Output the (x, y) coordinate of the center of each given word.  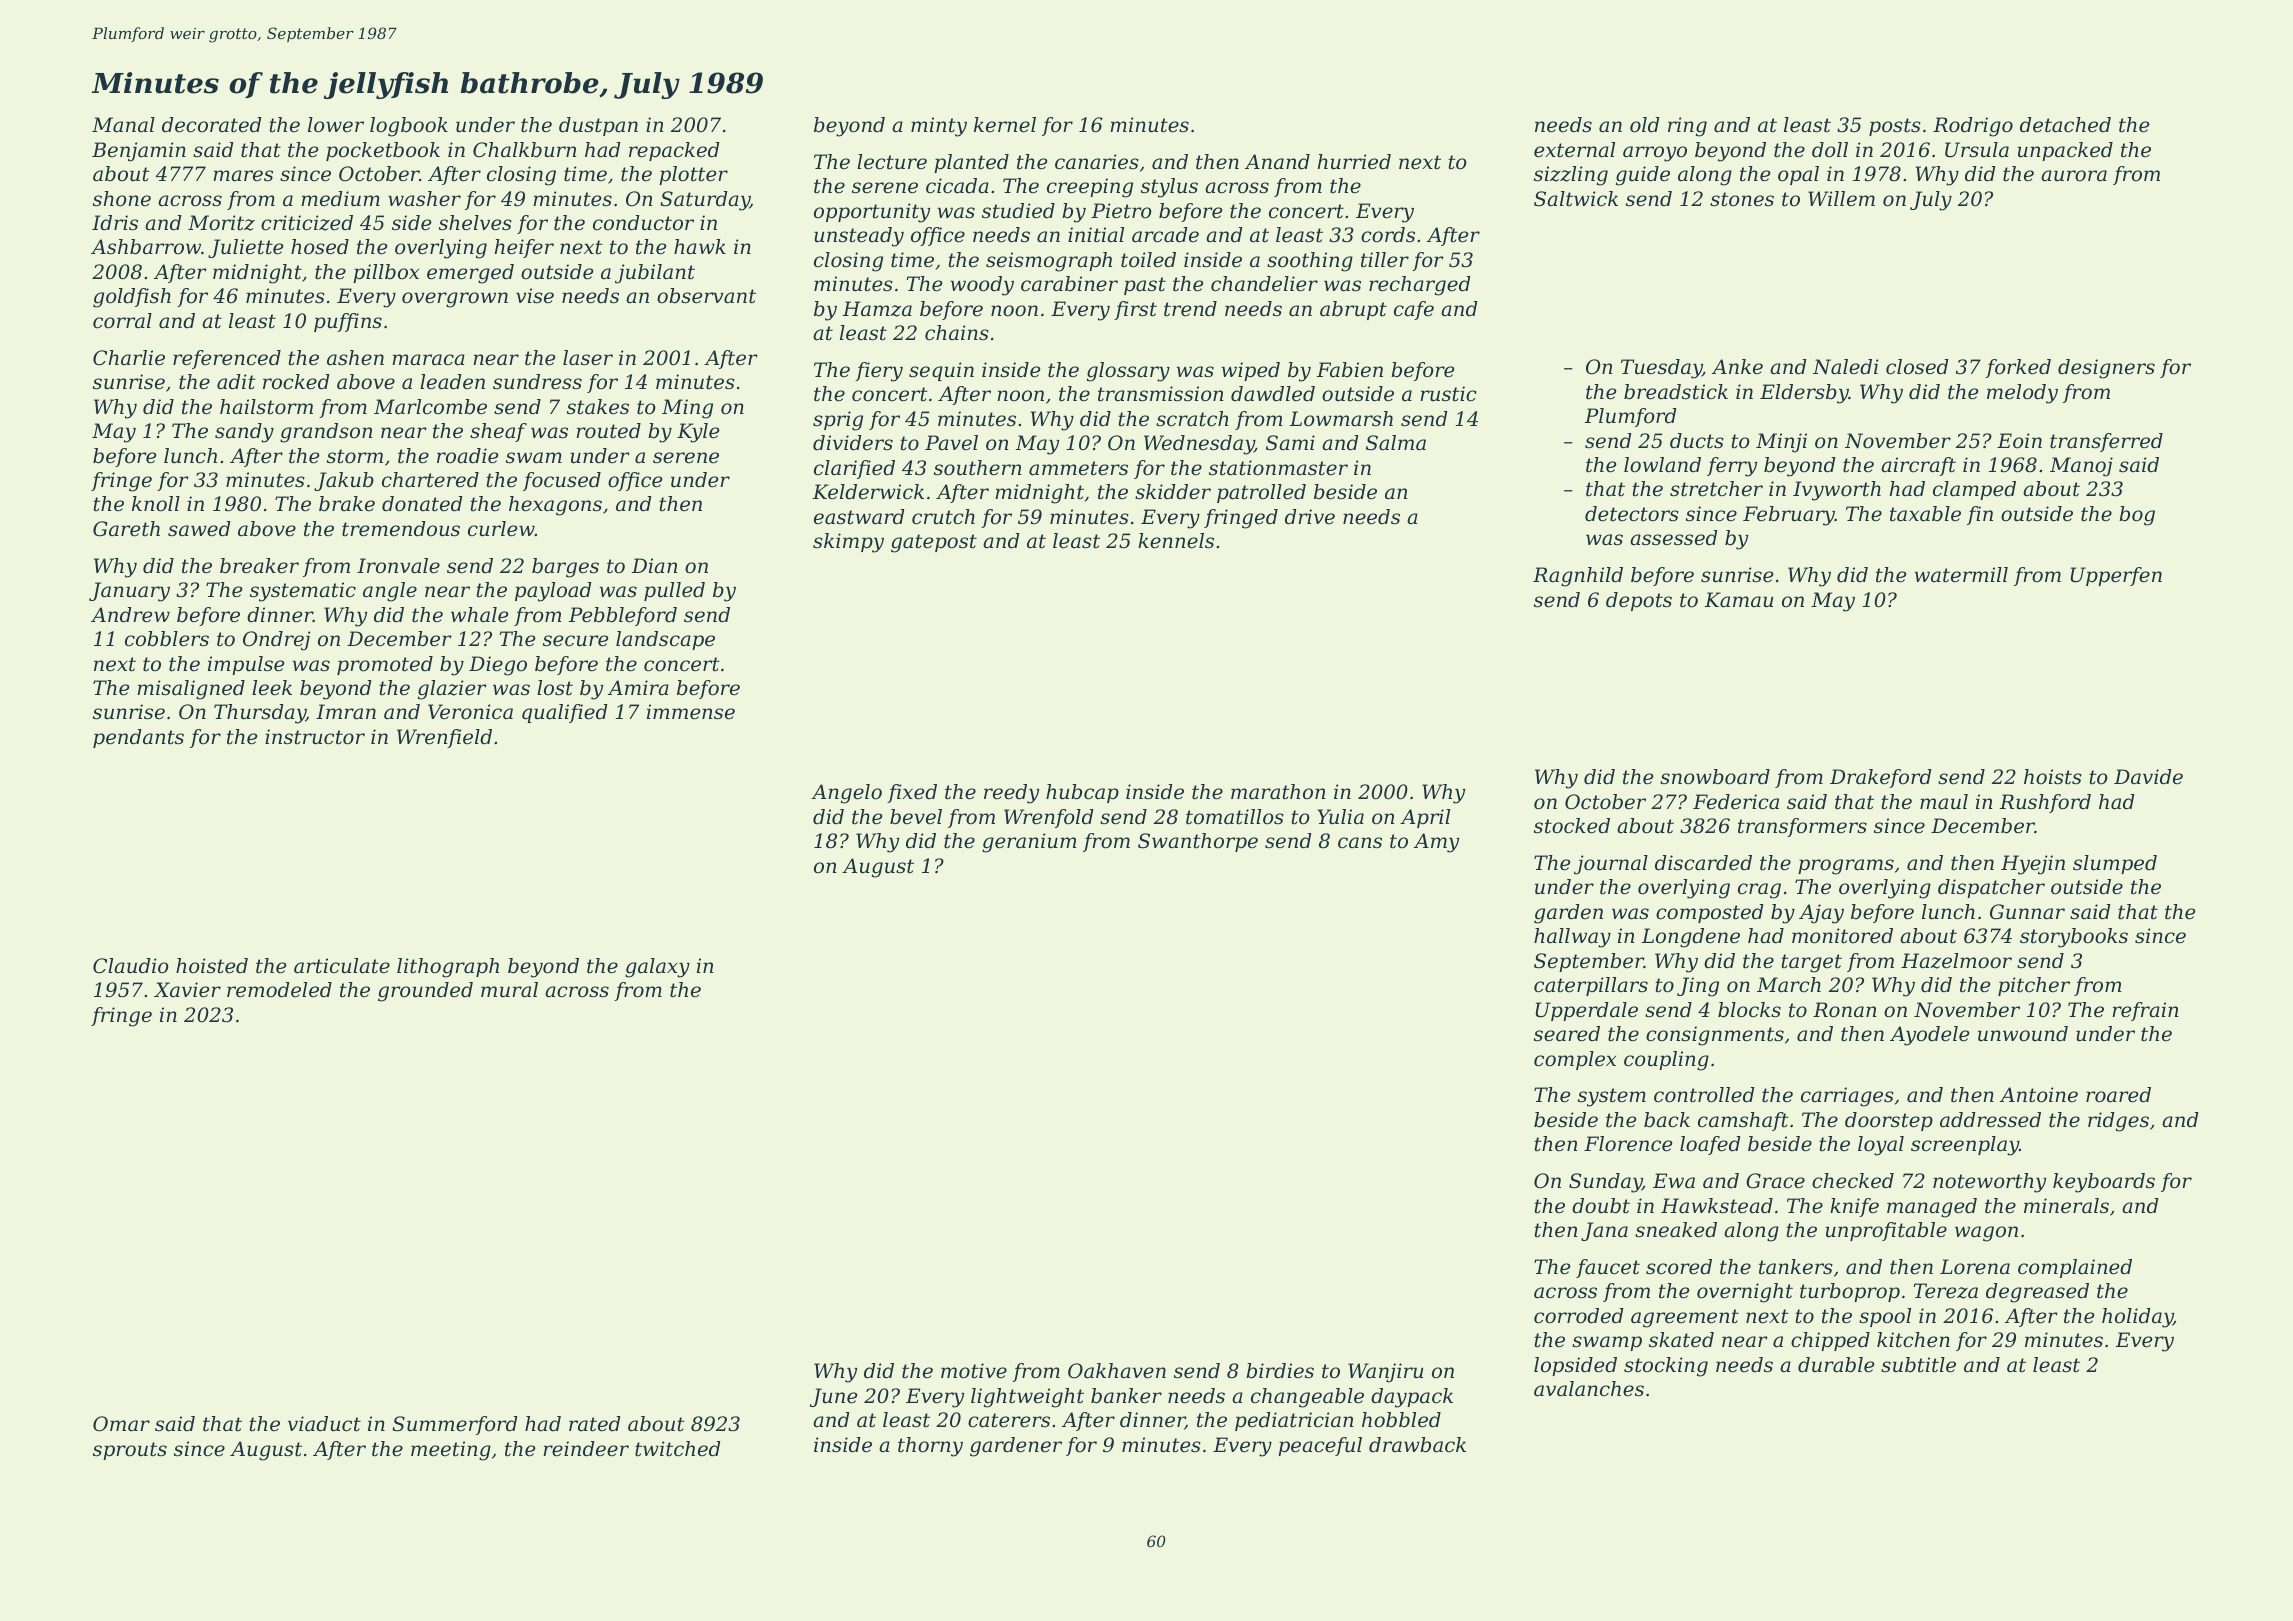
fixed (912, 793)
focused (562, 481)
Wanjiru (1385, 1373)
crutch (943, 517)
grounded (425, 992)
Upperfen (2116, 576)
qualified (564, 713)
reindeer (586, 1449)
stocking (1666, 1367)
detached (2065, 125)
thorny (930, 1447)
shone (122, 199)
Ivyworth (1837, 491)
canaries (1097, 162)
